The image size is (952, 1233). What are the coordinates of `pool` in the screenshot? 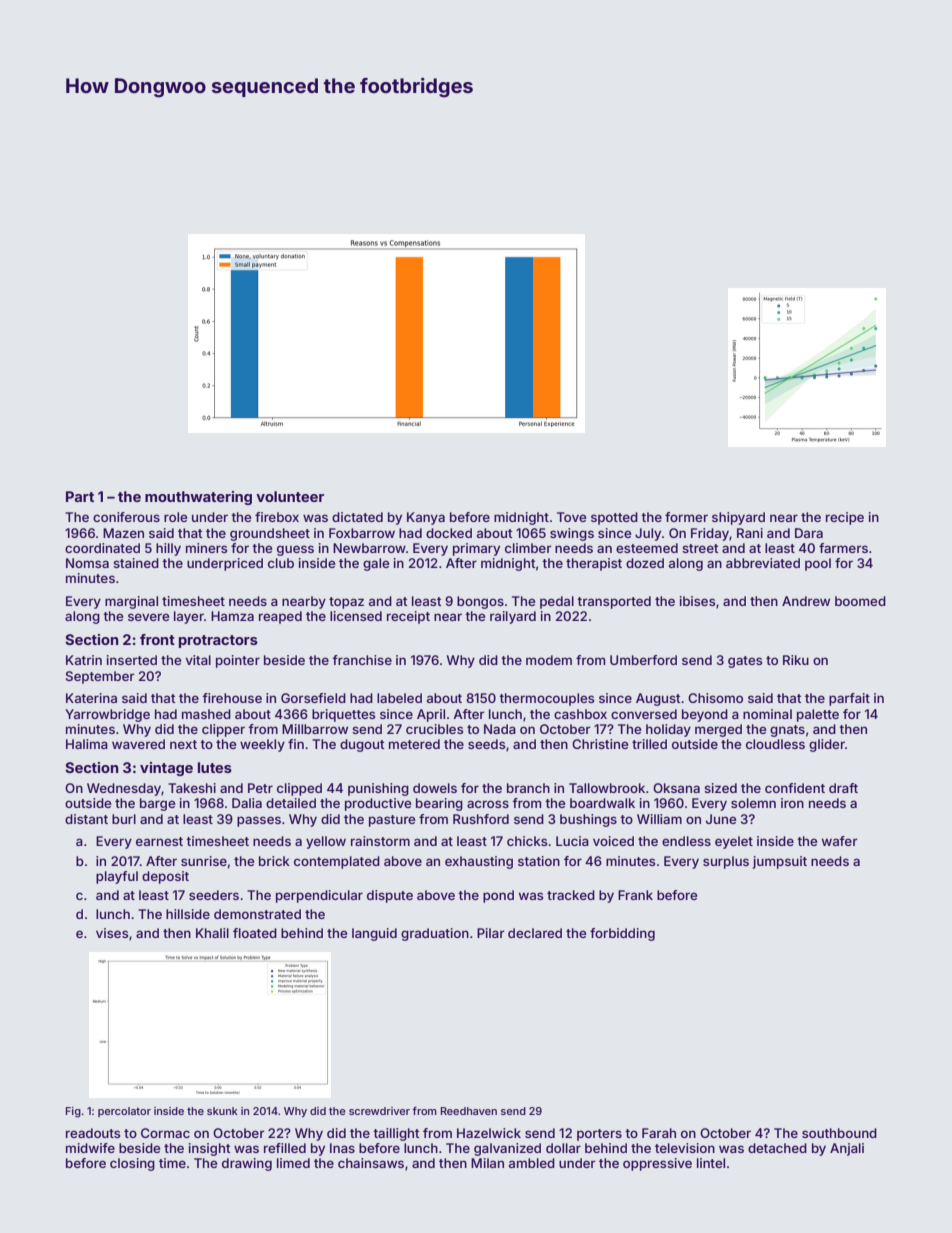 It's located at (818, 564).
